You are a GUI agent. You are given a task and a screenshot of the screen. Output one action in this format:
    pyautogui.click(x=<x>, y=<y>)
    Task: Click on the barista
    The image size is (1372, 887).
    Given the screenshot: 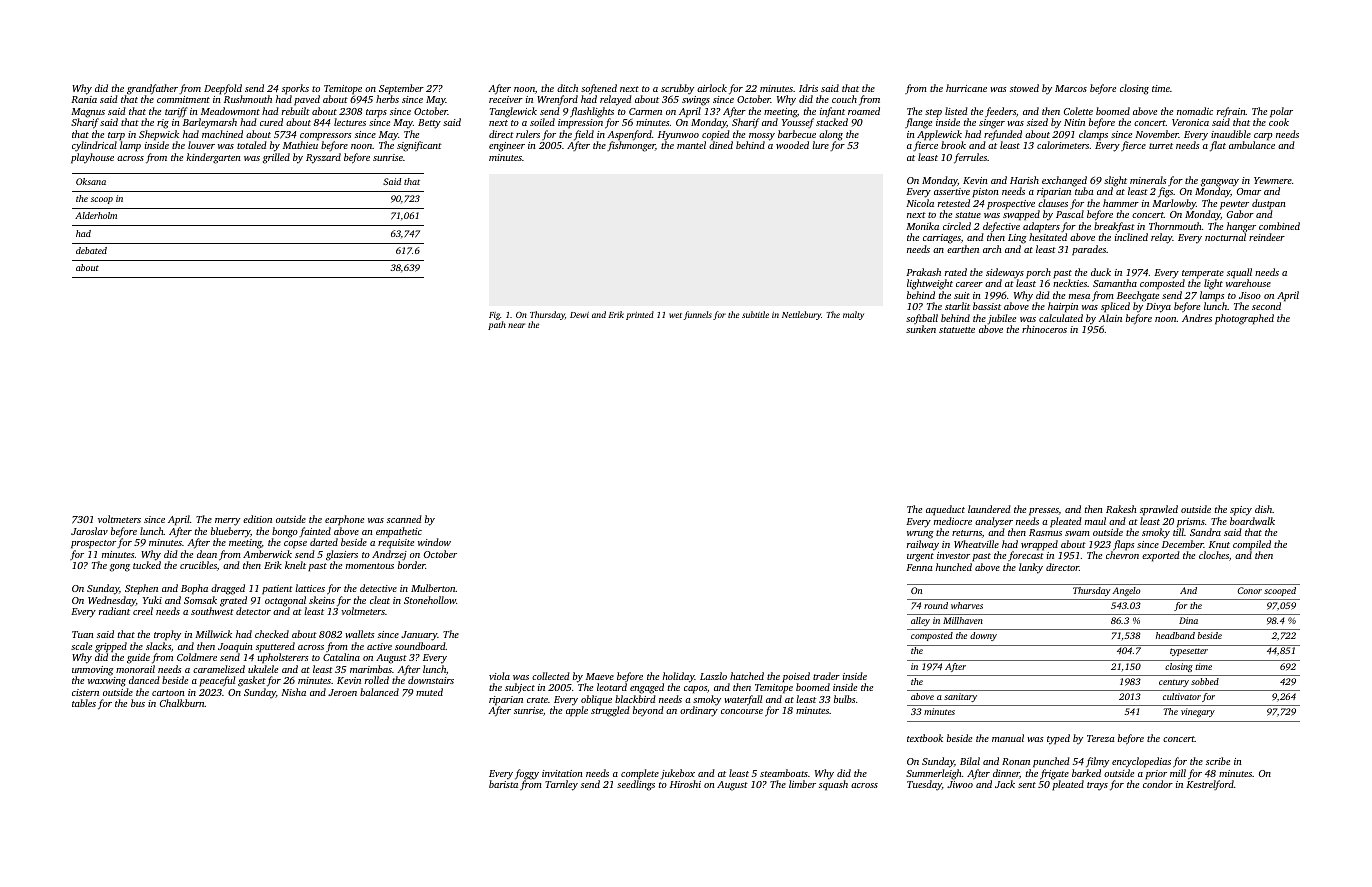 What is the action you would take?
    pyautogui.click(x=503, y=784)
